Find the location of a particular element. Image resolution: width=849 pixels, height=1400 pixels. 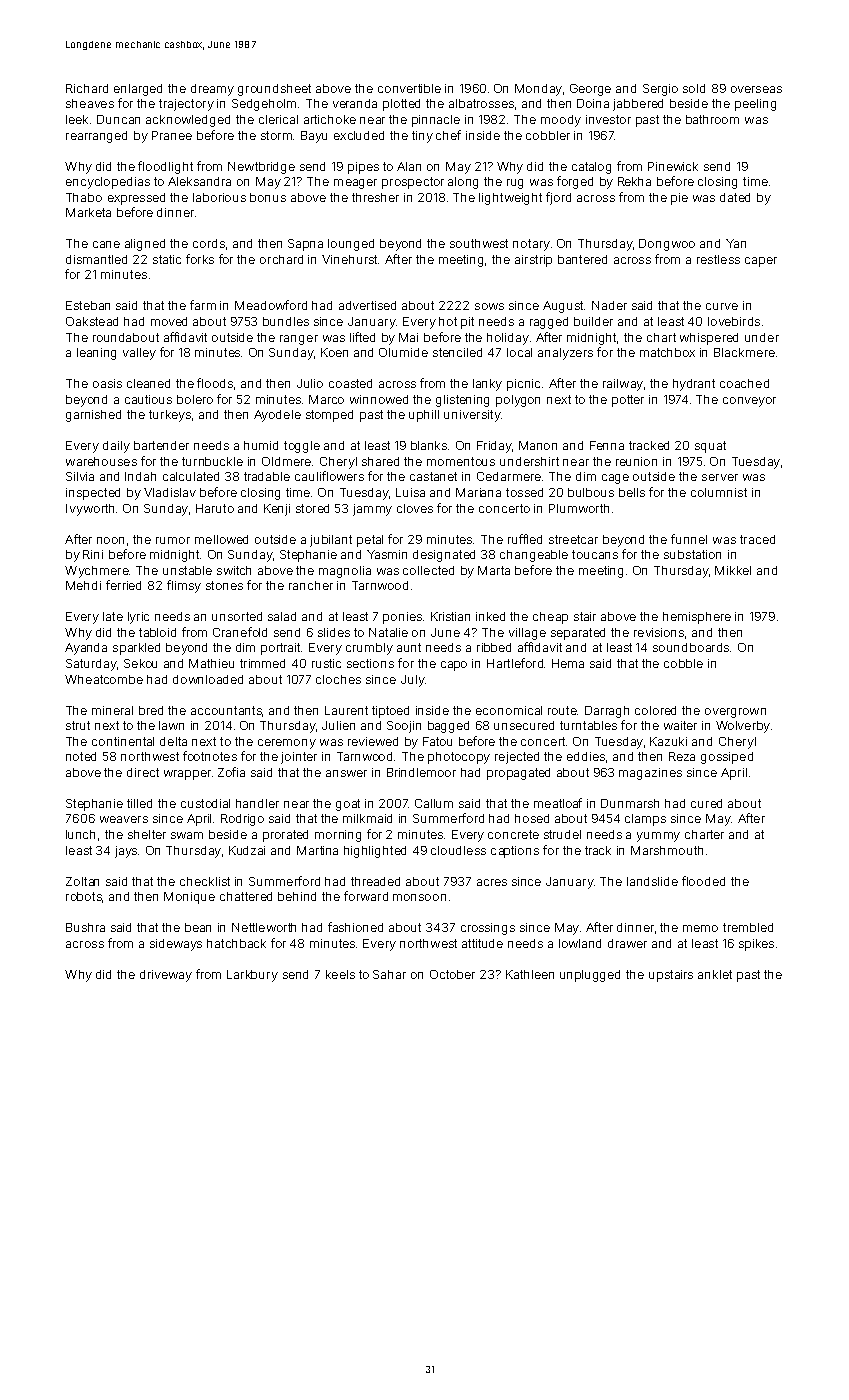

Koen is located at coordinates (334, 352).
